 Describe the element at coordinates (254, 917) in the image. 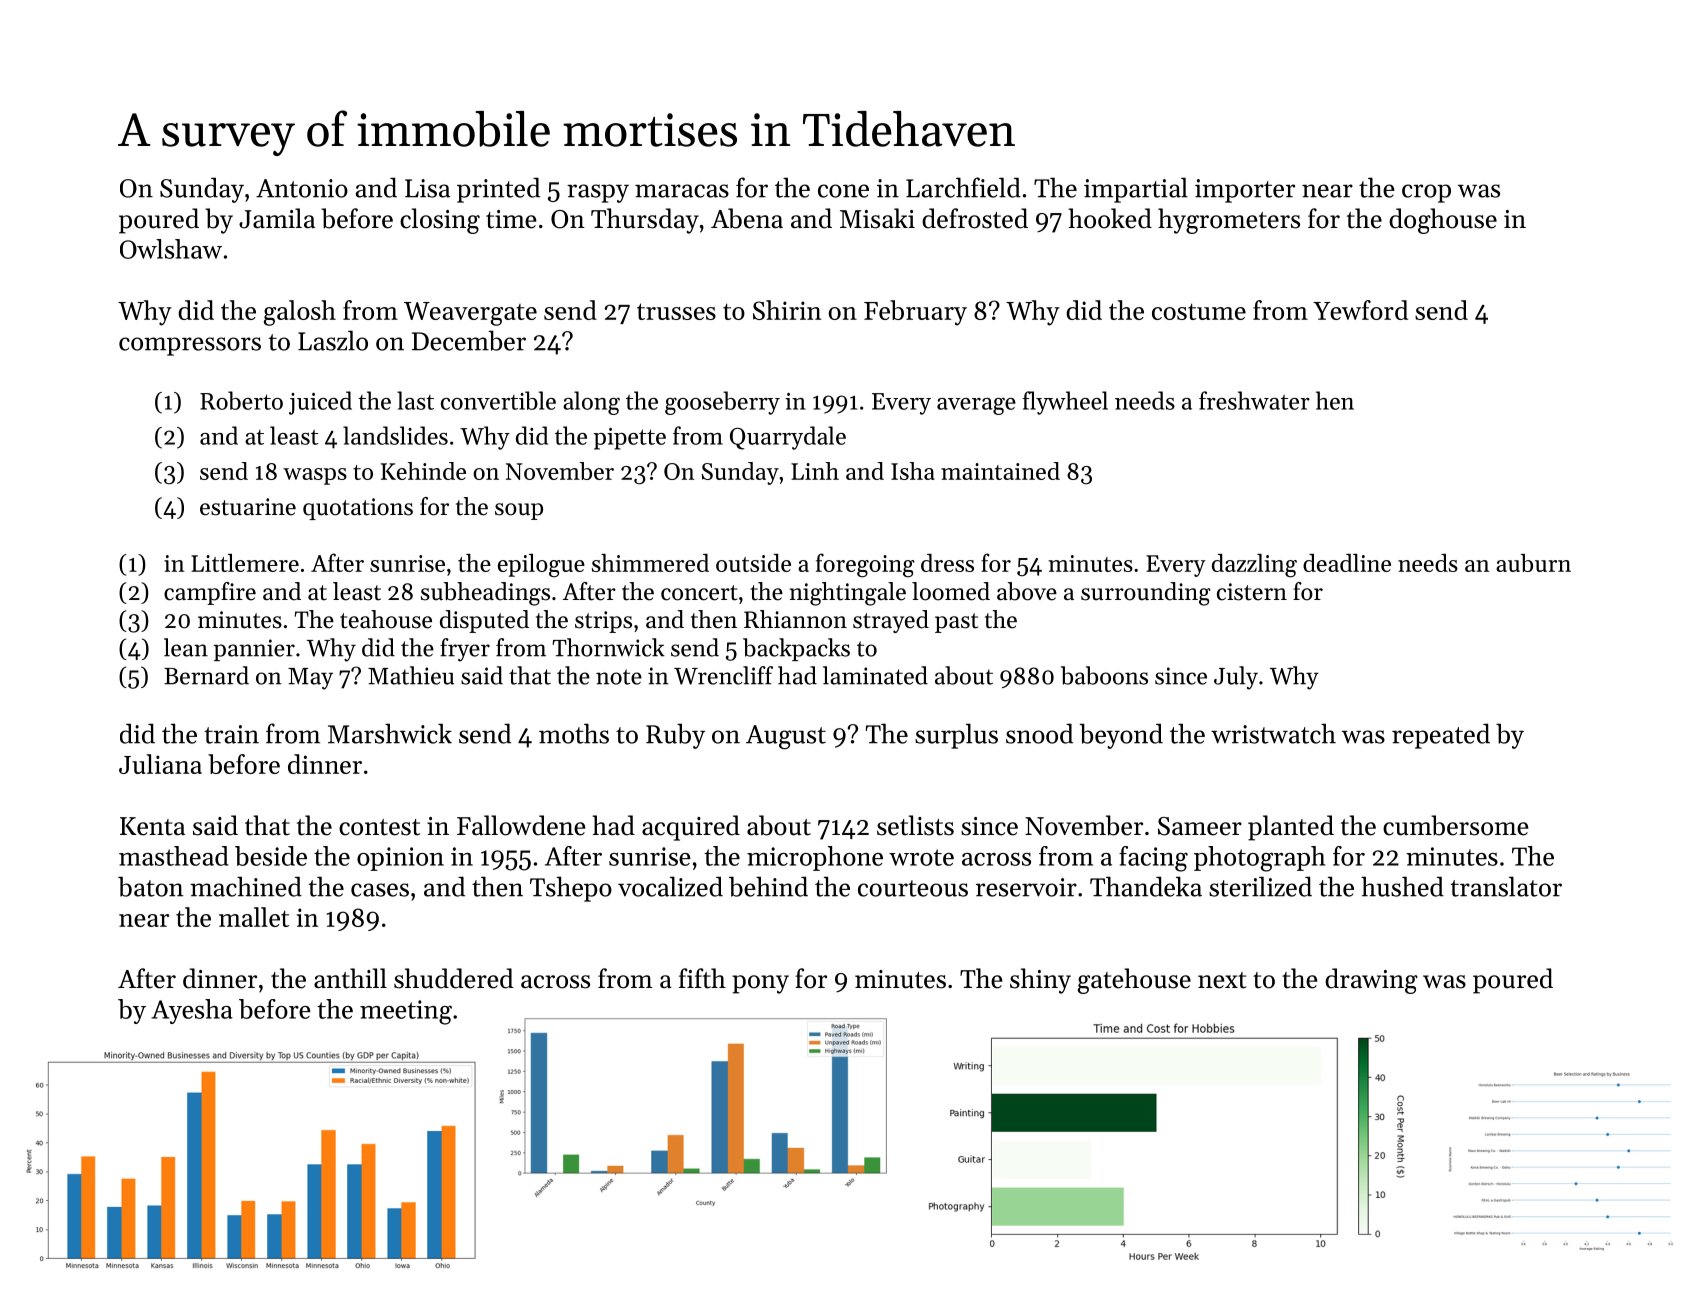

I see `mallet` at that location.
